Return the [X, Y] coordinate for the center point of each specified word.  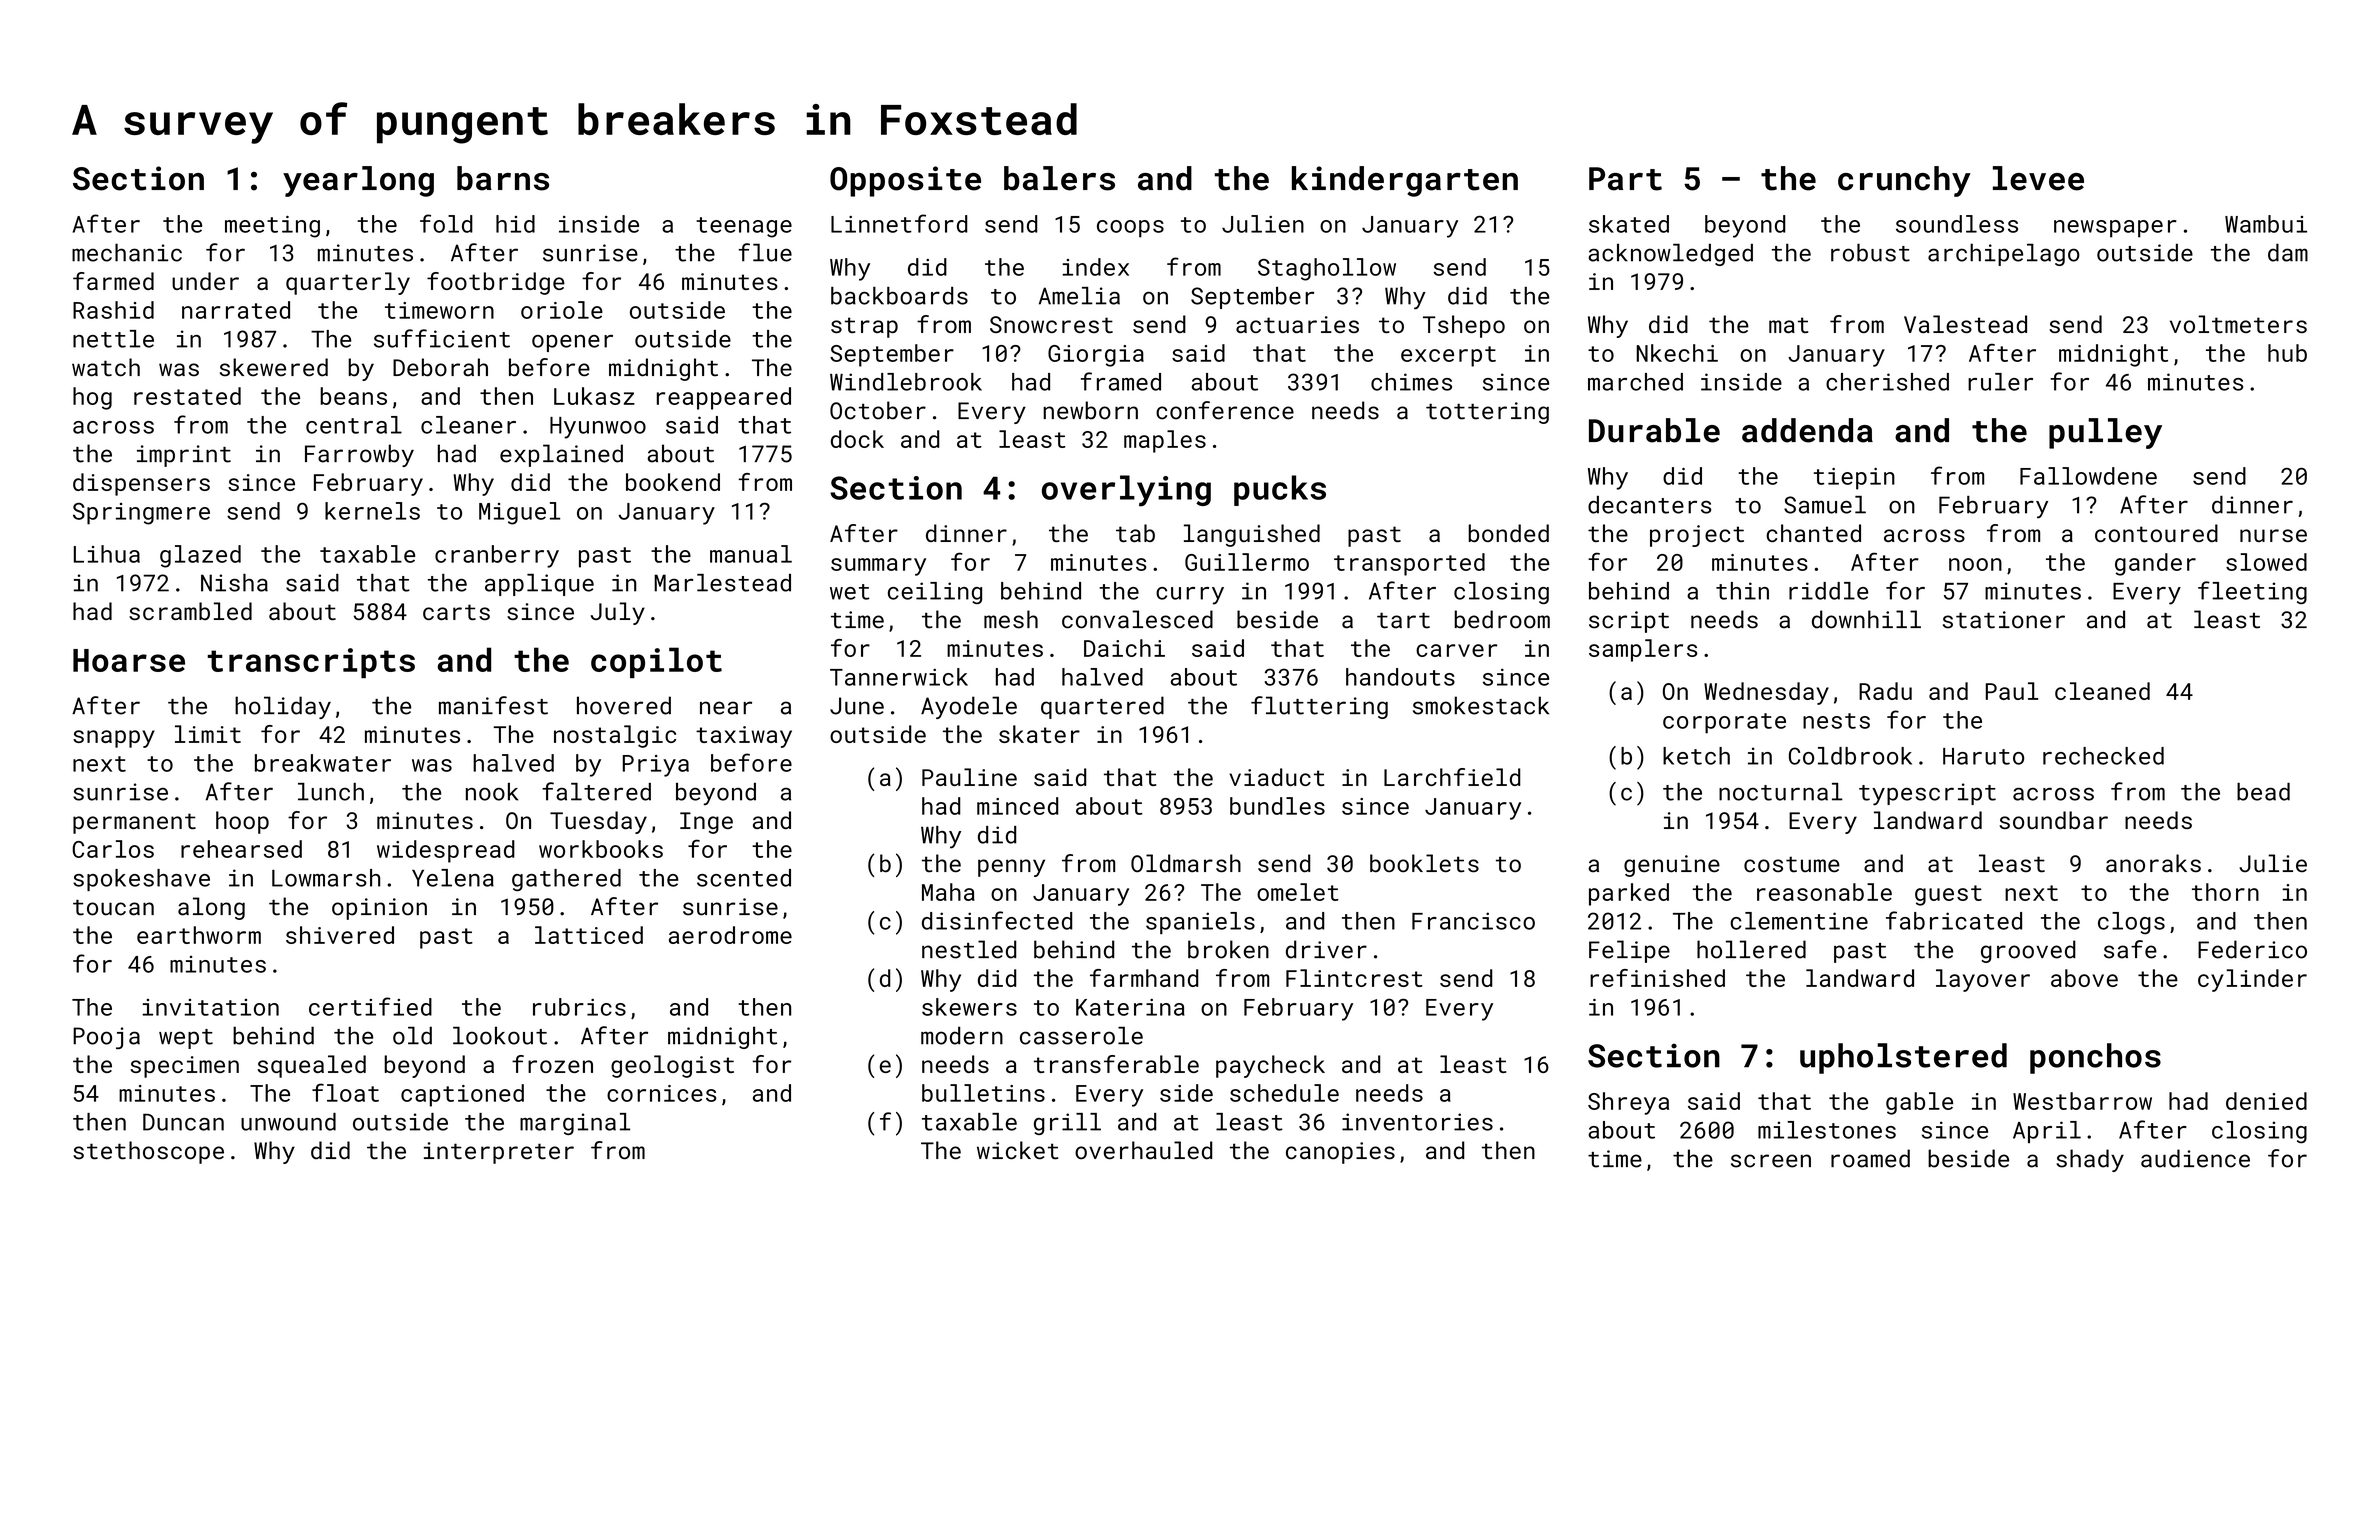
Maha [948, 892]
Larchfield [1452, 777]
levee [2038, 178]
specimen [184, 1067]
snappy [114, 739]
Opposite [905, 181]
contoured [2156, 533]
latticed [589, 935]
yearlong [358, 181]
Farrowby [359, 455]
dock [857, 439]
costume [1792, 864]
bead [2263, 792]
